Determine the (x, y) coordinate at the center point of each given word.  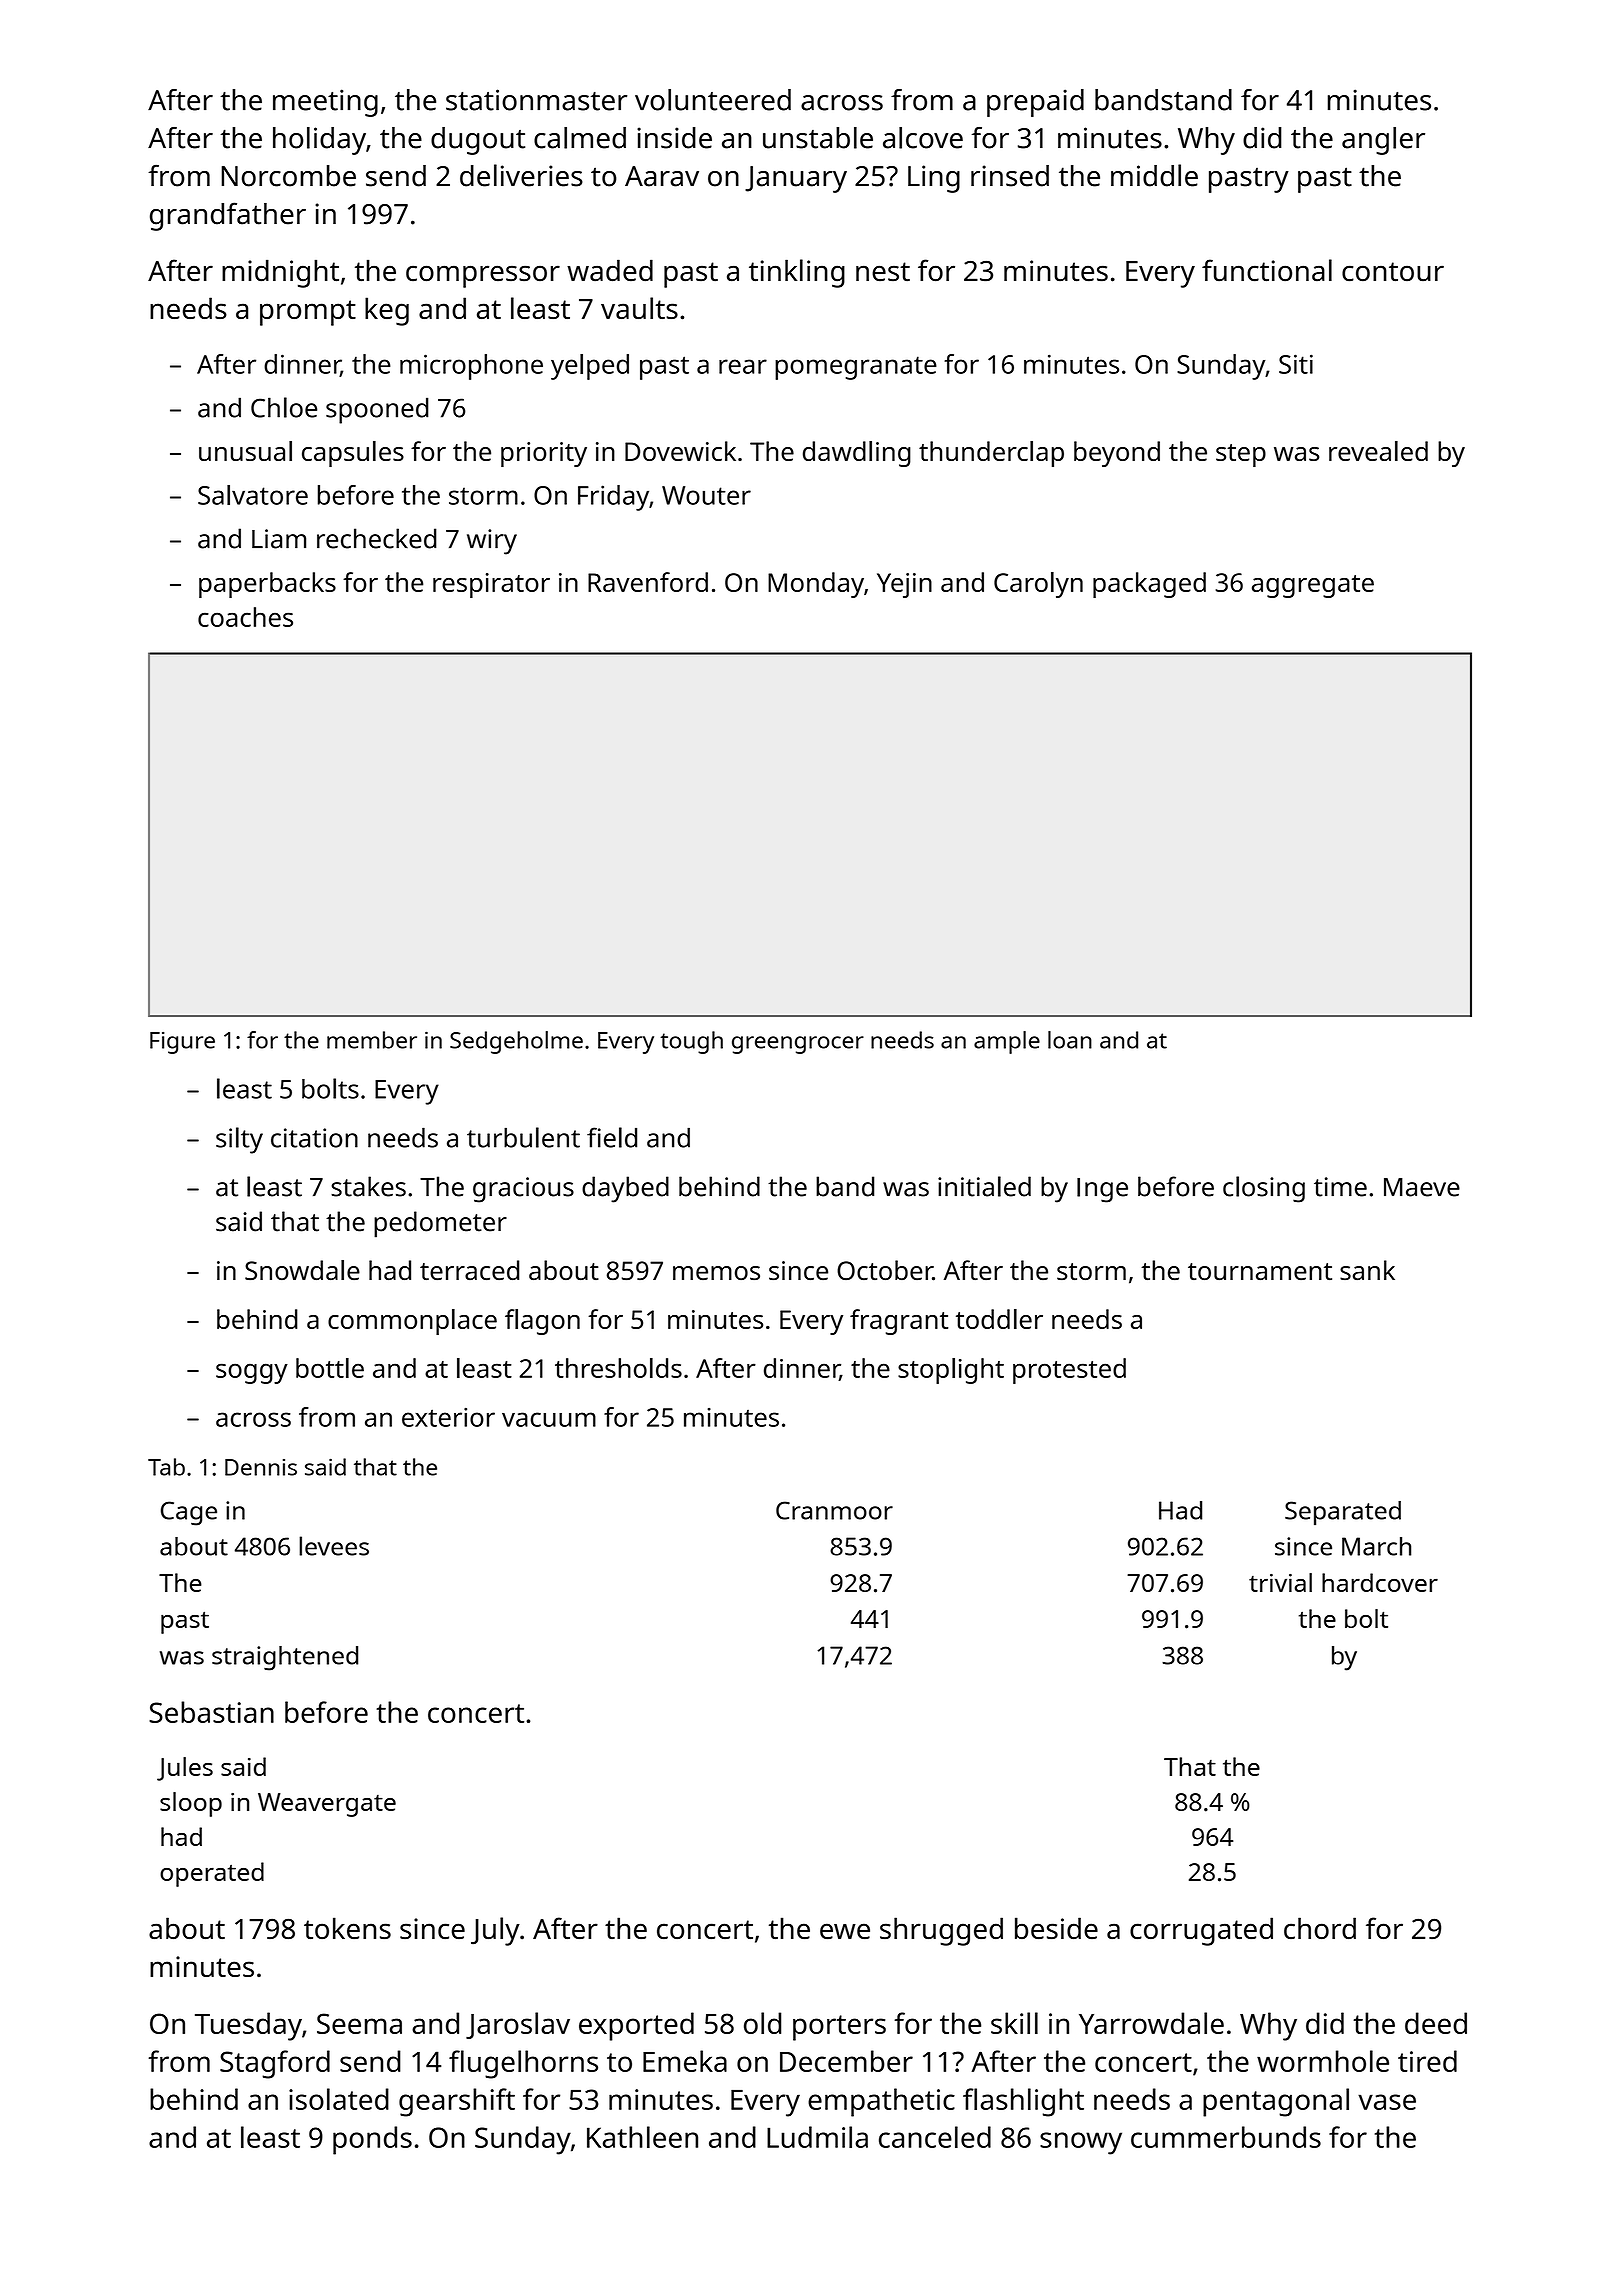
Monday (816, 585)
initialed (984, 1186)
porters (839, 2028)
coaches (245, 617)
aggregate (1313, 586)
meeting (325, 103)
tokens (347, 1928)
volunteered (713, 100)
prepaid (1035, 103)
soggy (252, 1373)
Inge (1102, 1190)
